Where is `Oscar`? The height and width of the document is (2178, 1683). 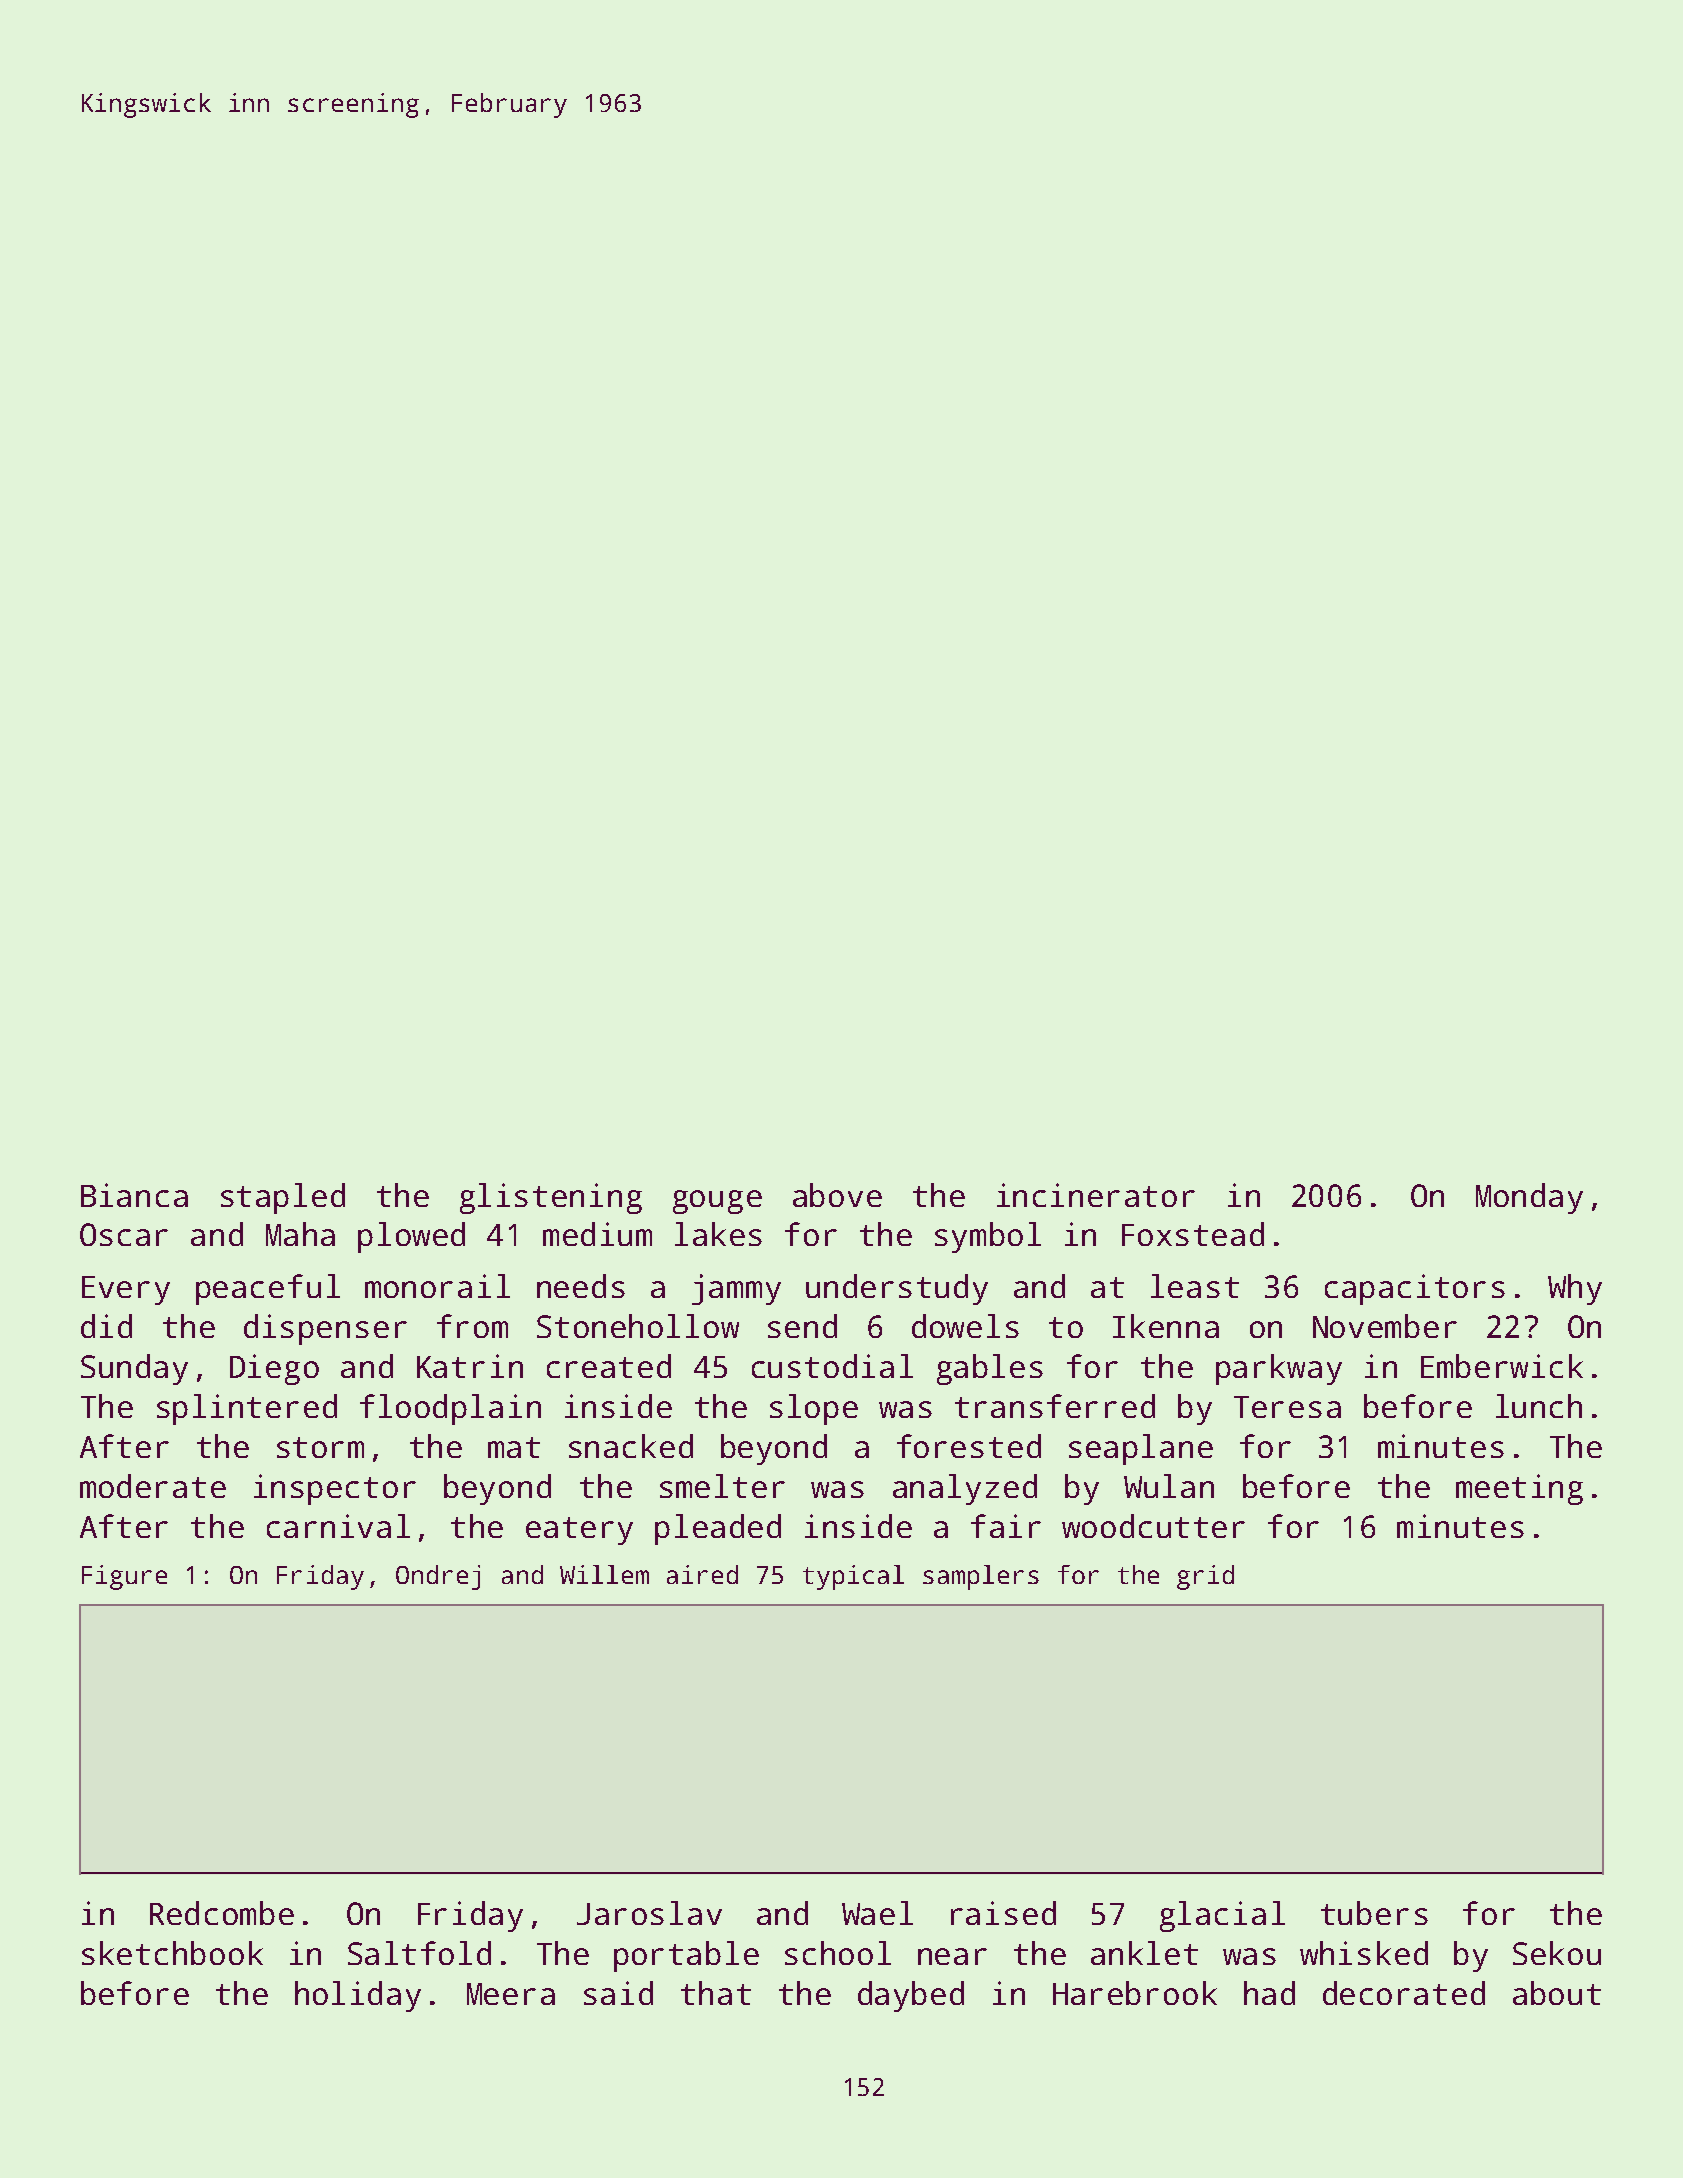
Oscar is located at coordinates (124, 1234).
